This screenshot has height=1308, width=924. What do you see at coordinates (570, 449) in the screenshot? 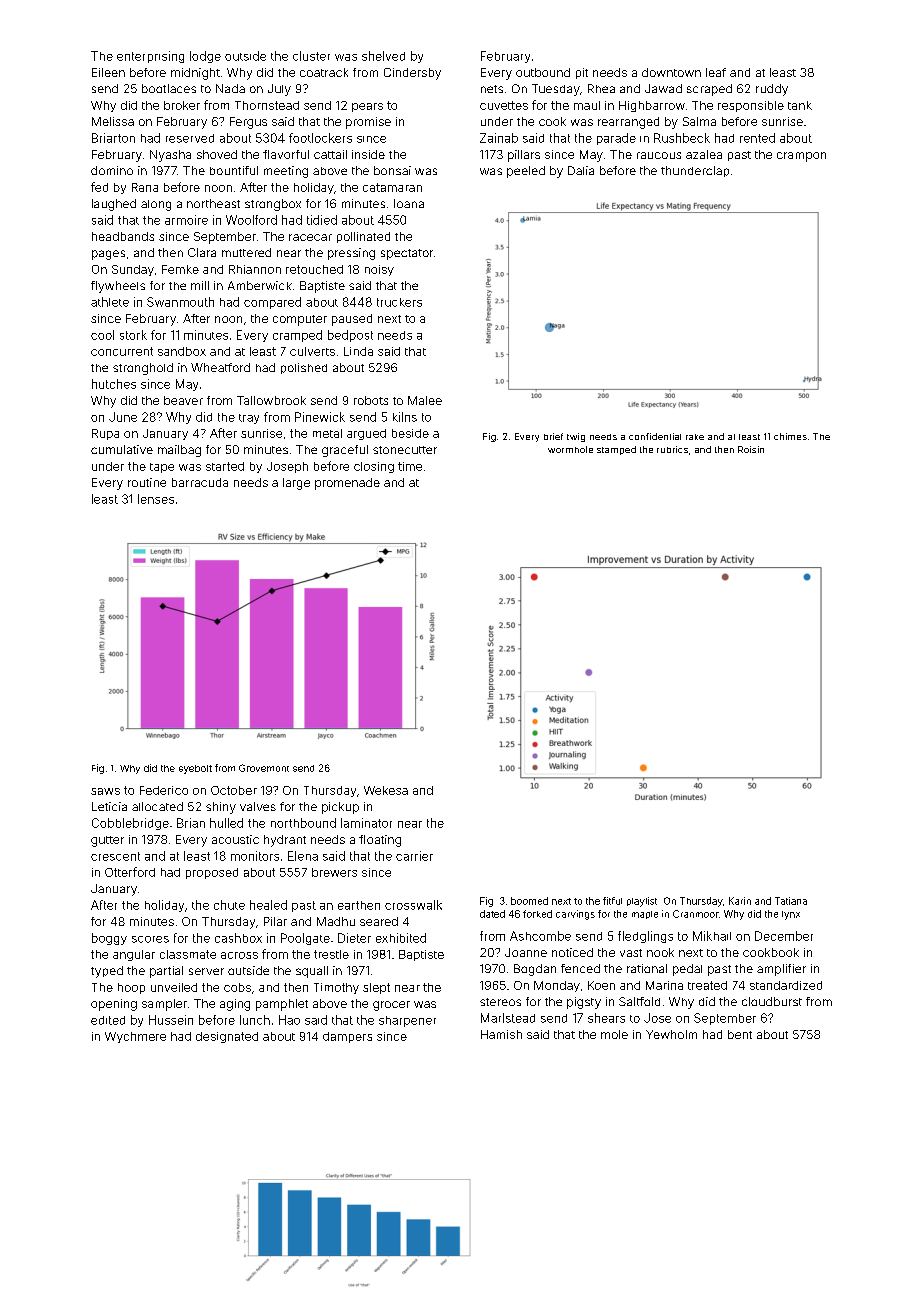
I see `wormhole` at bounding box center [570, 449].
